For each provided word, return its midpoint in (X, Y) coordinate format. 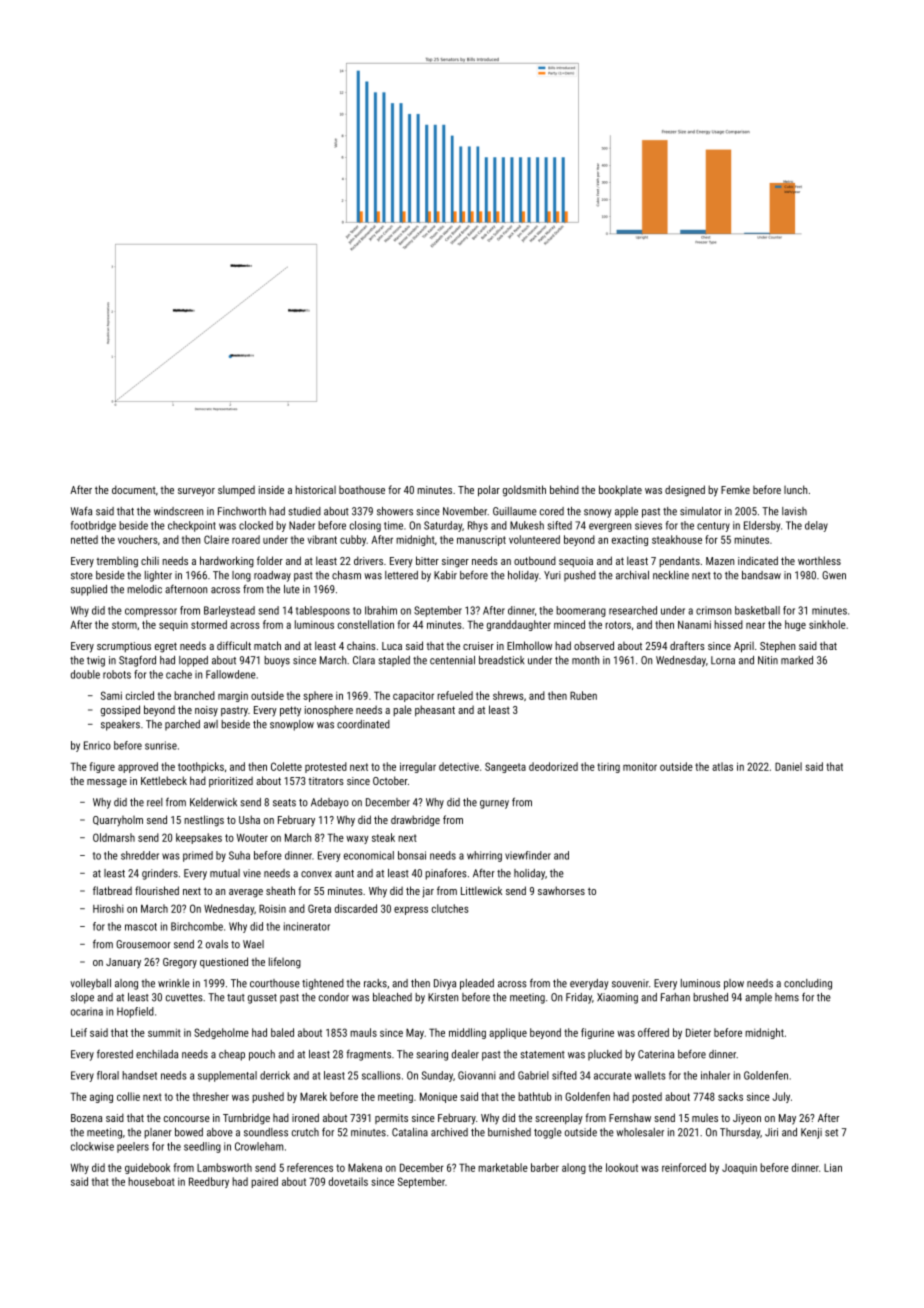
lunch (795, 489)
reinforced (684, 1167)
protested (326, 767)
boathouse (362, 490)
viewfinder (528, 855)
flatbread (112, 890)
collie (128, 1096)
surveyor (196, 492)
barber (545, 1167)
